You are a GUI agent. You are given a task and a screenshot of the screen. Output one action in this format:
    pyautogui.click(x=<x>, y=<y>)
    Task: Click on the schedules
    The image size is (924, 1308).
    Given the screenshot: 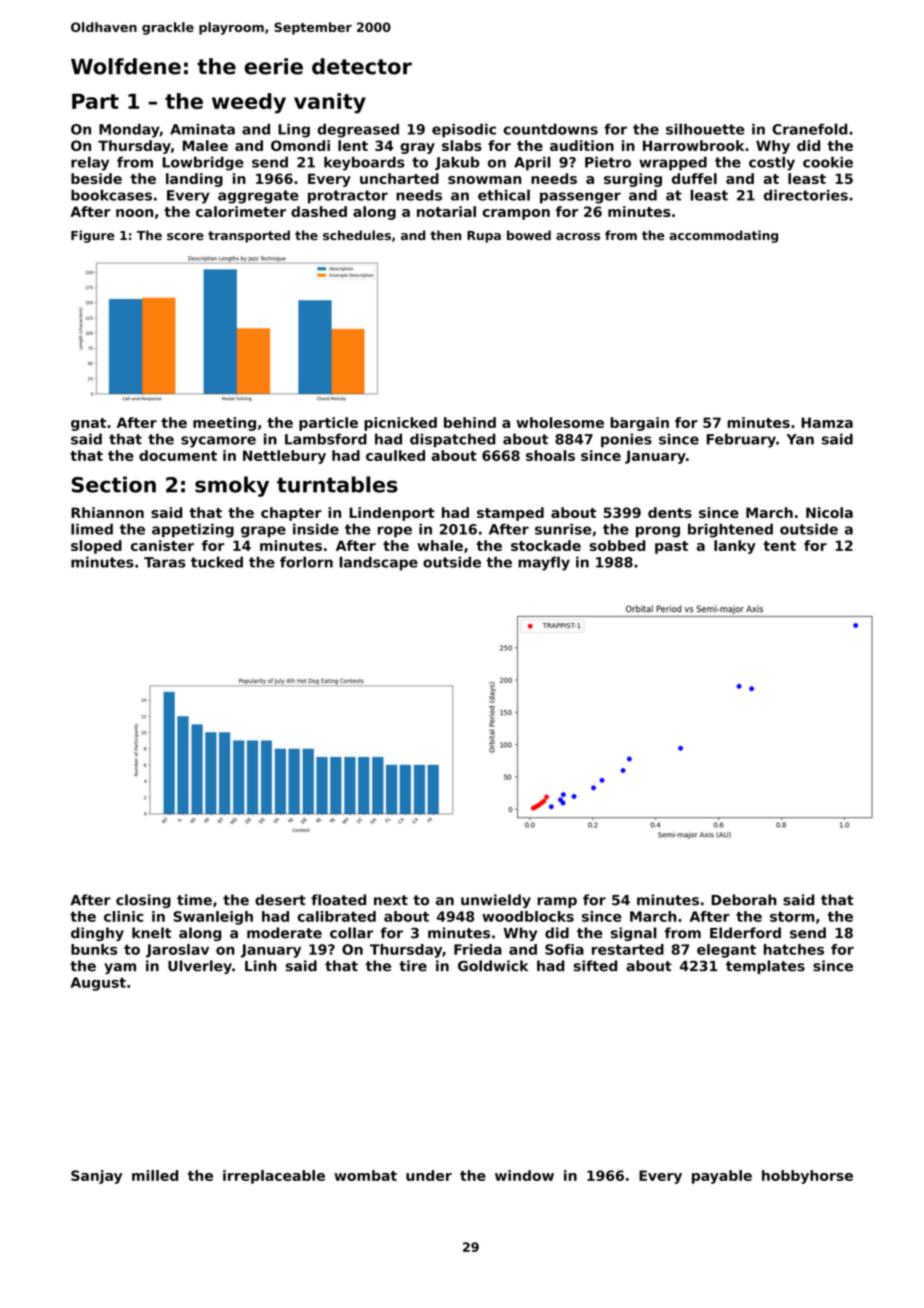 What is the action you would take?
    pyautogui.click(x=357, y=235)
